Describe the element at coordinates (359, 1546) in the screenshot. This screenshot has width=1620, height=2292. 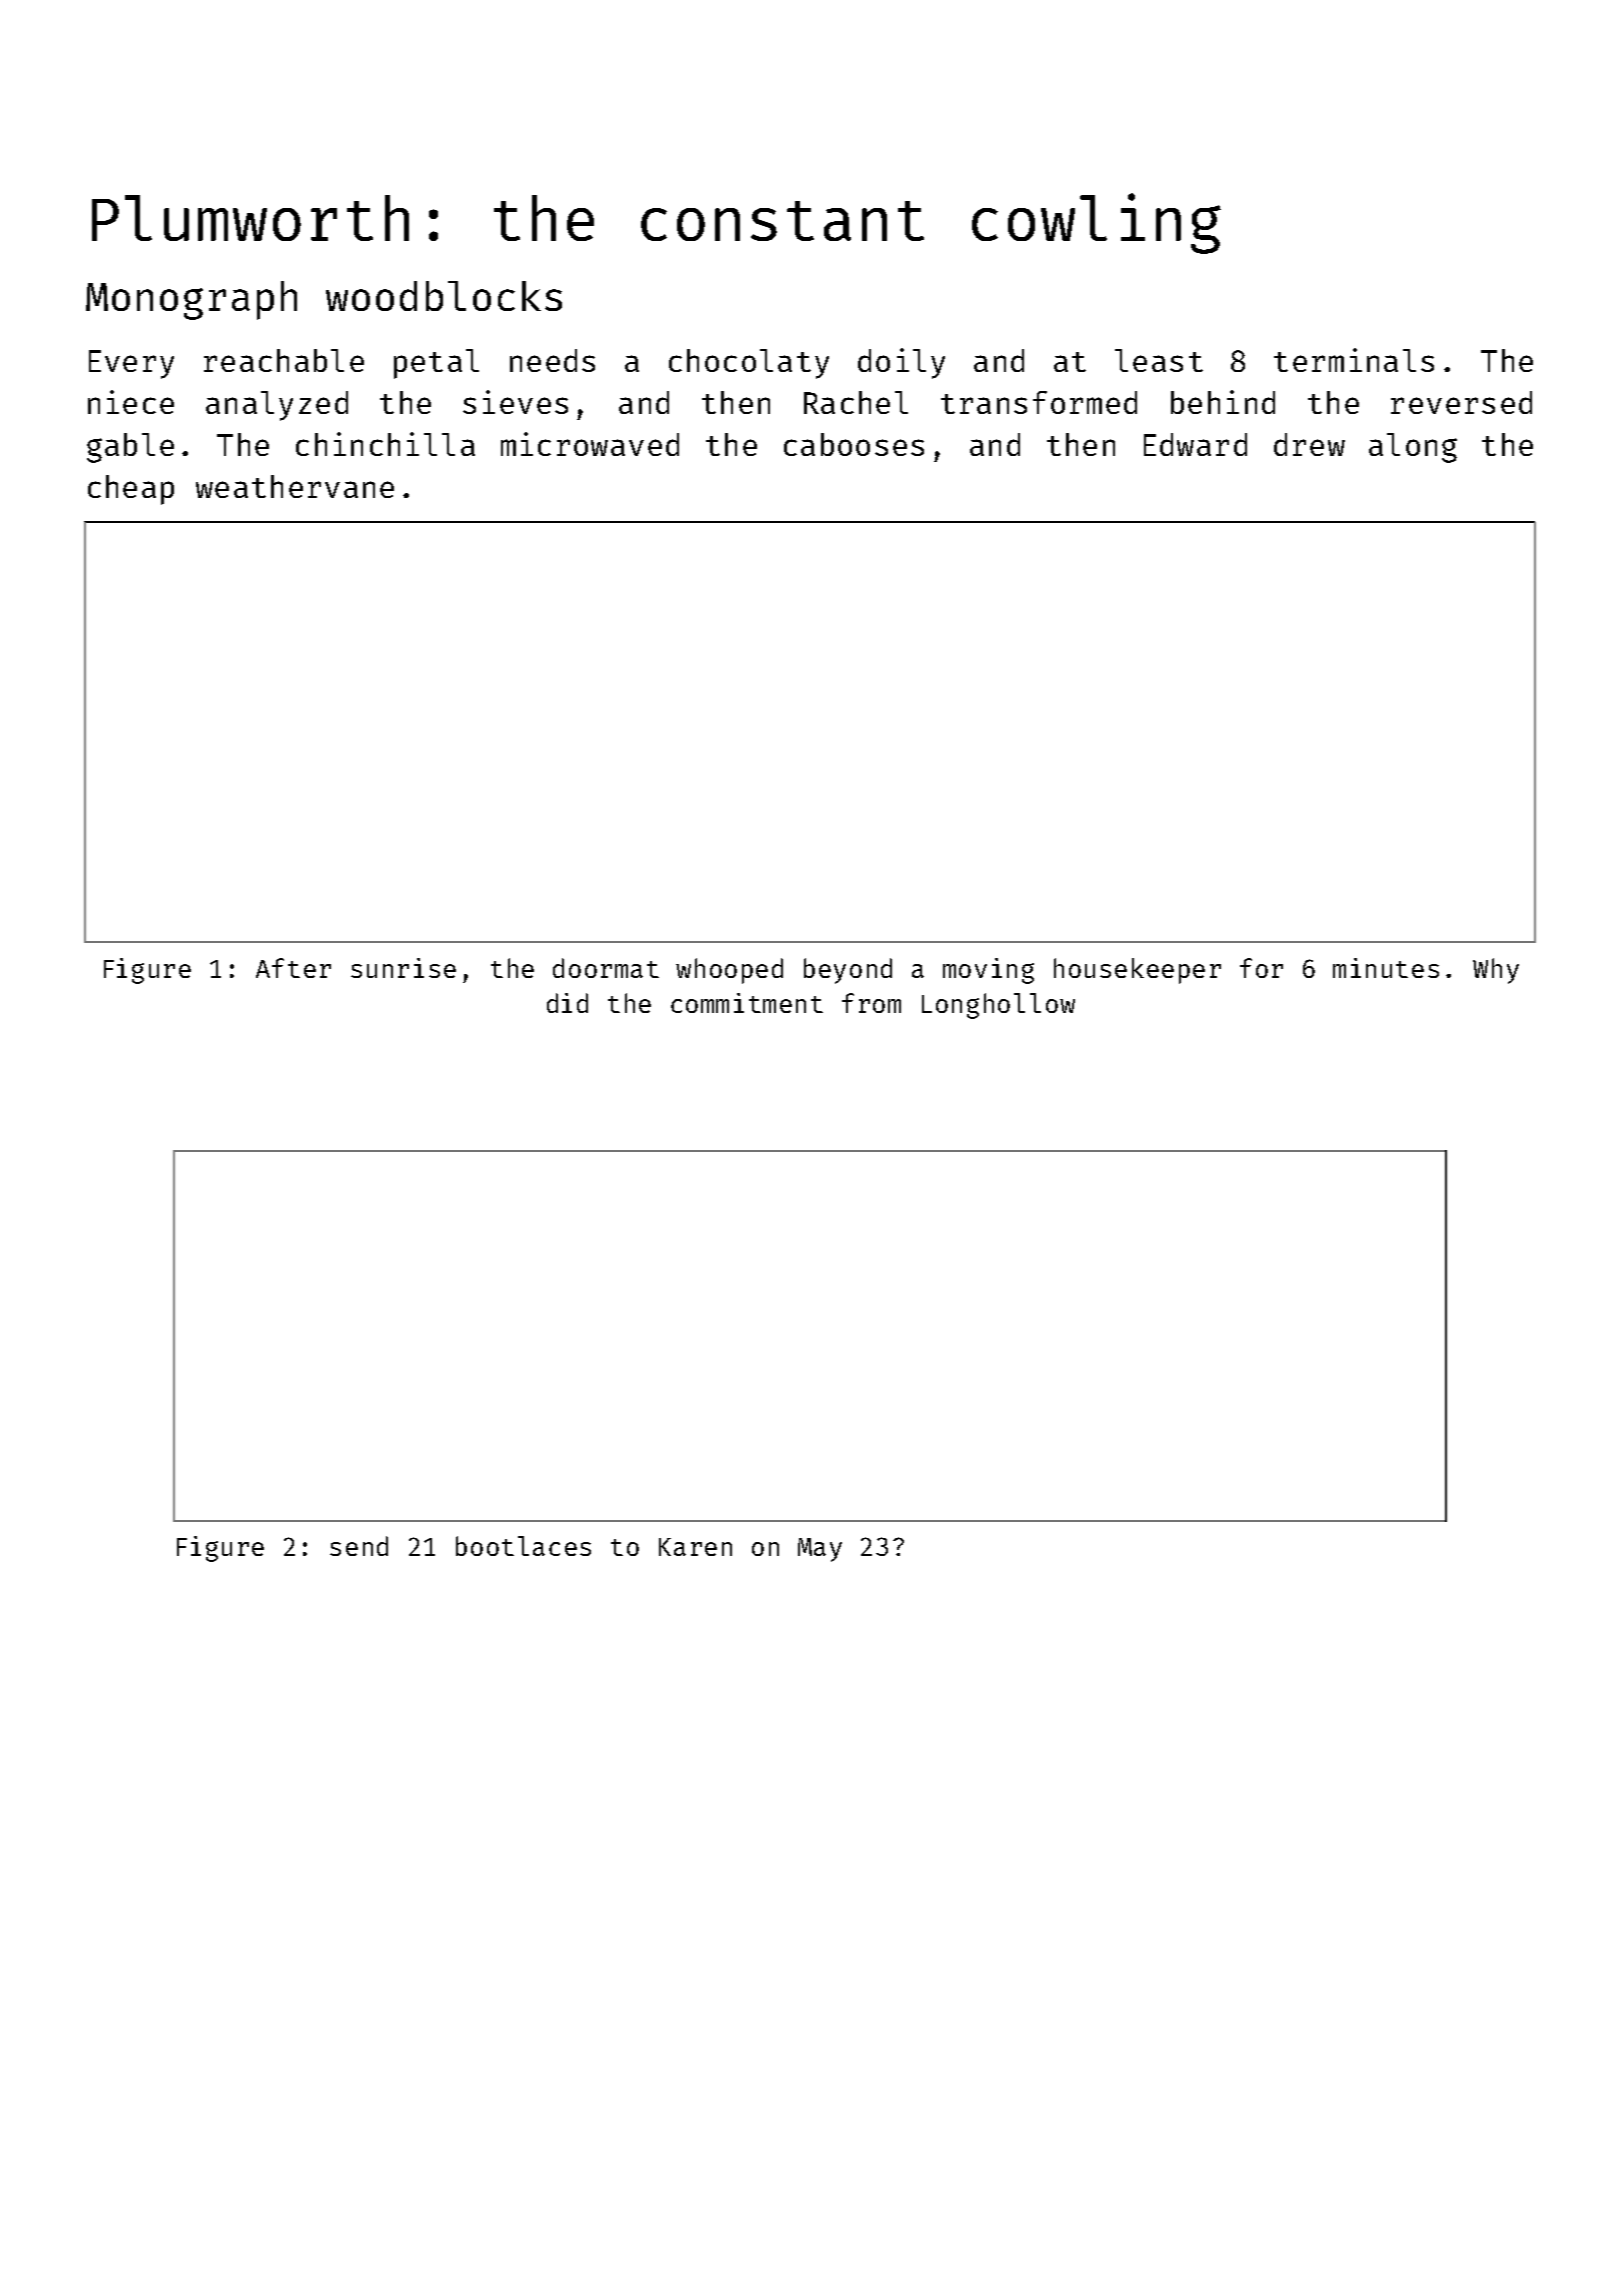
I see `send` at that location.
